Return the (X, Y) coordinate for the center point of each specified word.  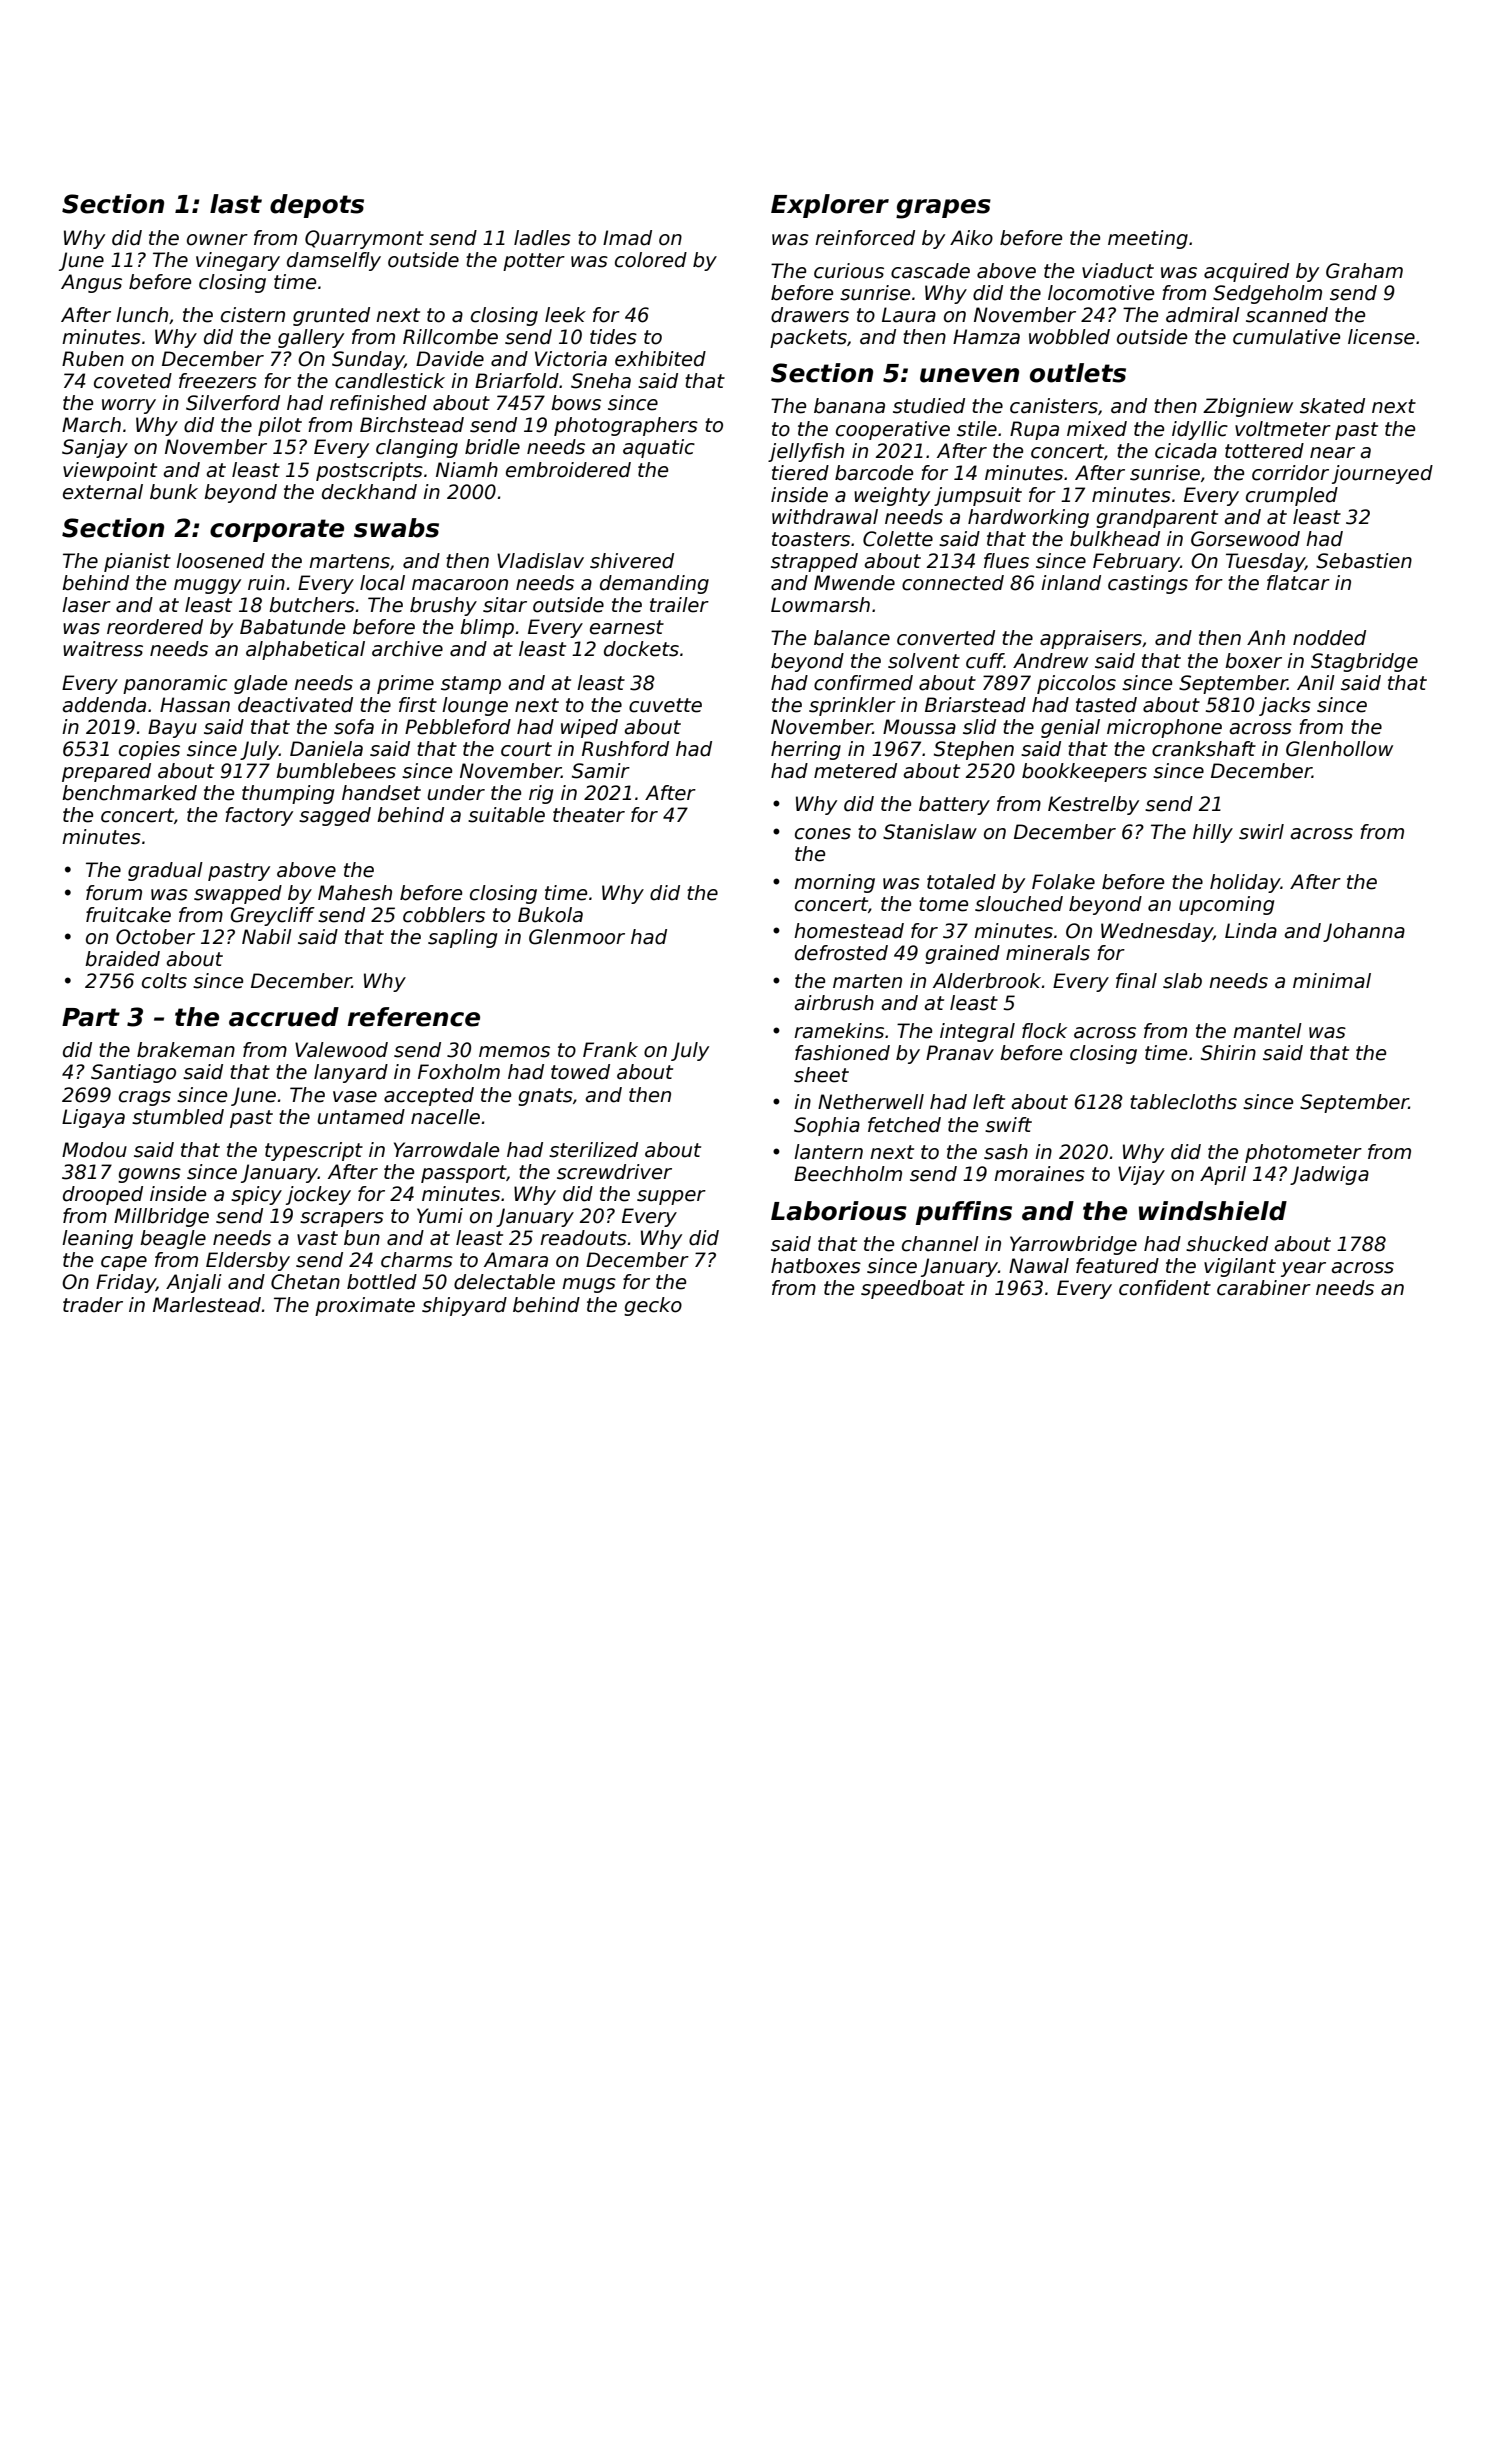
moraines (1039, 1174)
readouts (583, 1238)
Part (91, 1017)
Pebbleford (458, 727)
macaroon (460, 585)
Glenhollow (1339, 749)
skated (1332, 406)
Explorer (830, 206)
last (236, 204)
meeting (1148, 239)
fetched (904, 1125)
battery (954, 805)
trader (93, 1305)
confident (1165, 1288)
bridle (492, 447)
